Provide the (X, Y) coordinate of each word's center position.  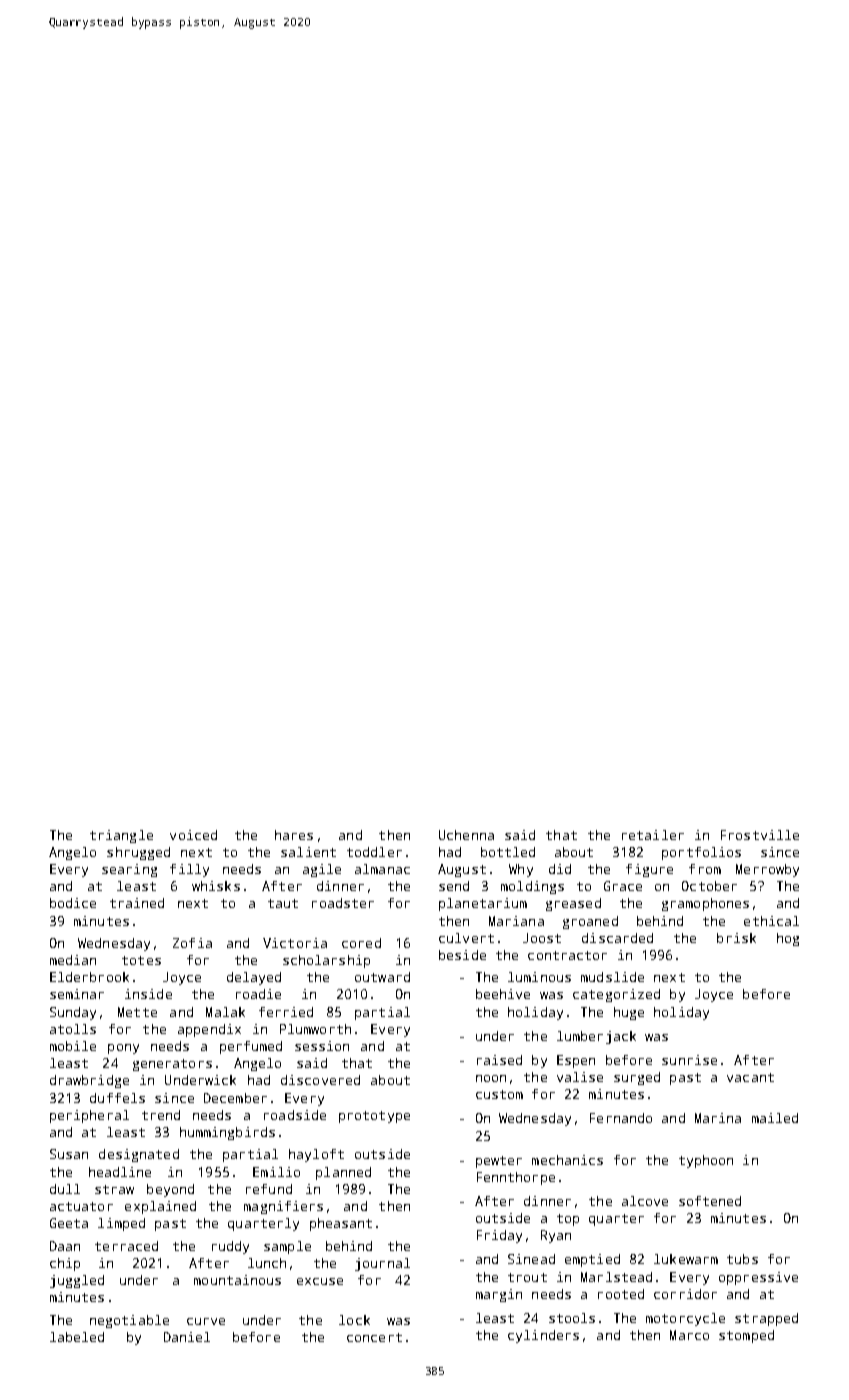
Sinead (531, 1259)
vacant (750, 1077)
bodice (73, 903)
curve (206, 1321)
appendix (209, 1030)
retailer (653, 835)
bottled (508, 852)
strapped (766, 1319)
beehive (503, 994)
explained (160, 1207)
